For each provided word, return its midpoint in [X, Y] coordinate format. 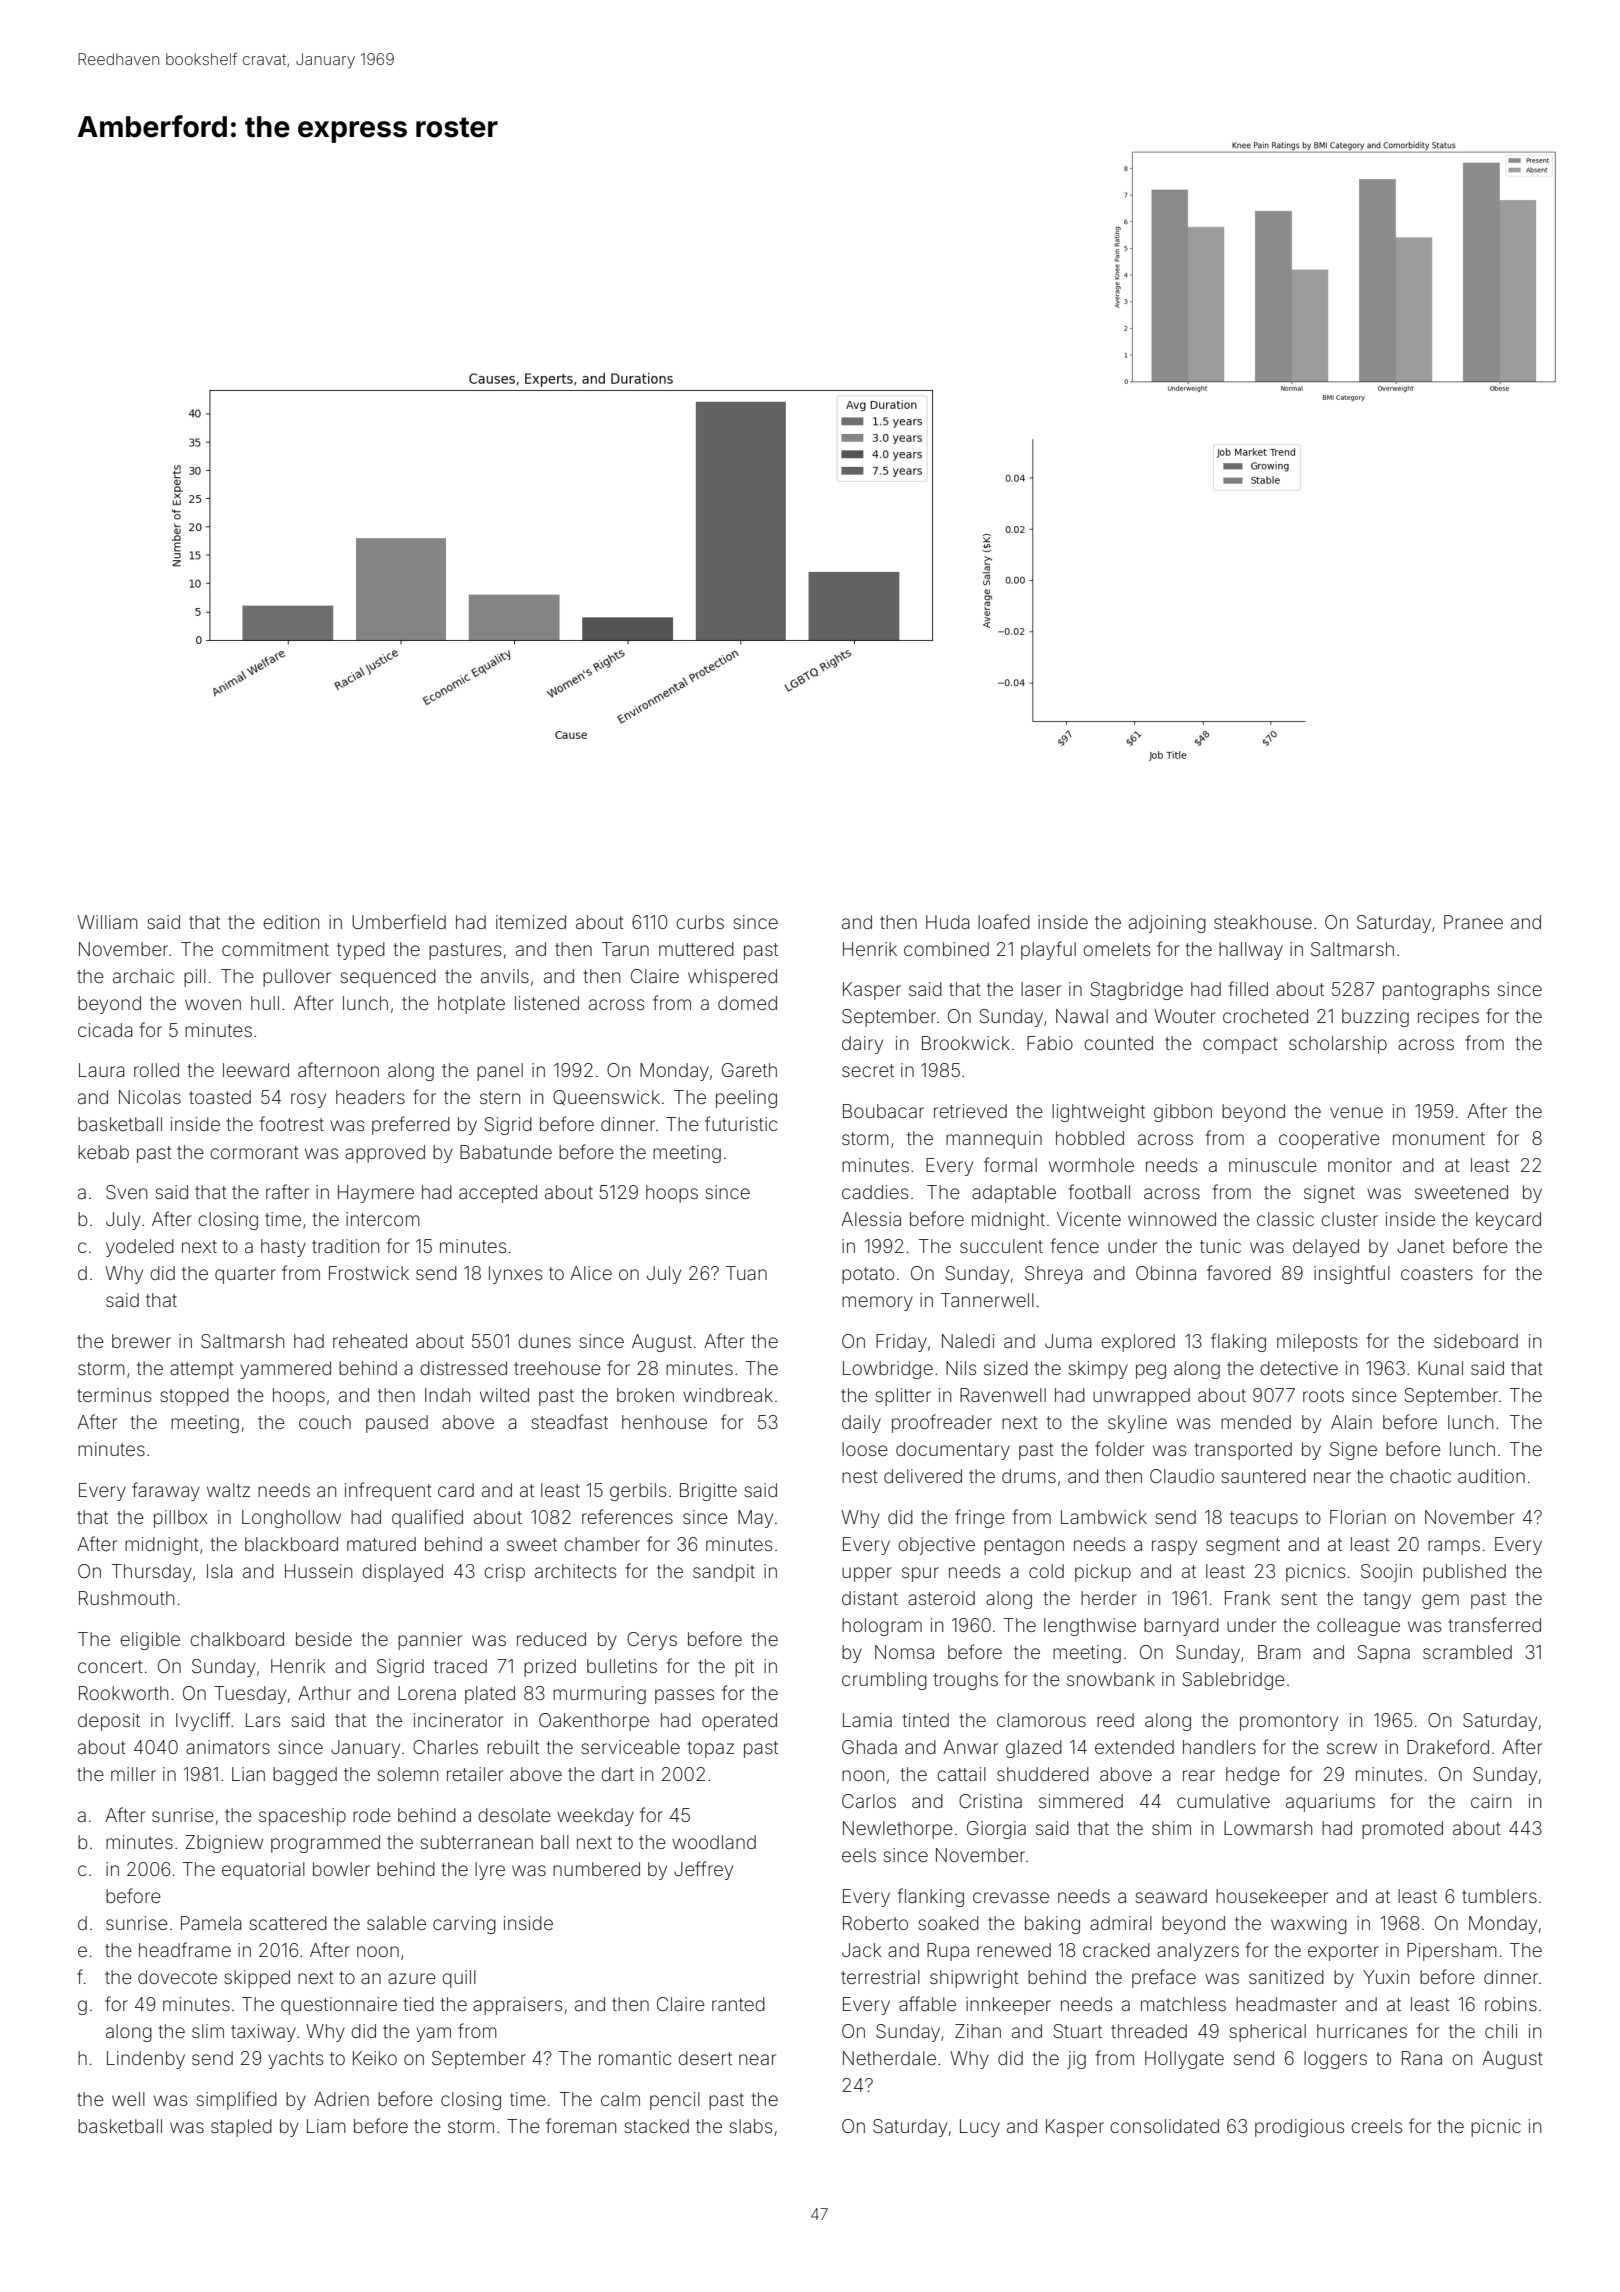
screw [1352, 1748]
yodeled [140, 1248]
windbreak [728, 1395]
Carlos [869, 1801]
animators [228, 1747]
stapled [241, 2128]
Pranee [1473, 922]
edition [291, 922]
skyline [1137, 1424]
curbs [700, 922]
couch [325, 1422]
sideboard [1476, 1341]
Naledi [968, 1341]
